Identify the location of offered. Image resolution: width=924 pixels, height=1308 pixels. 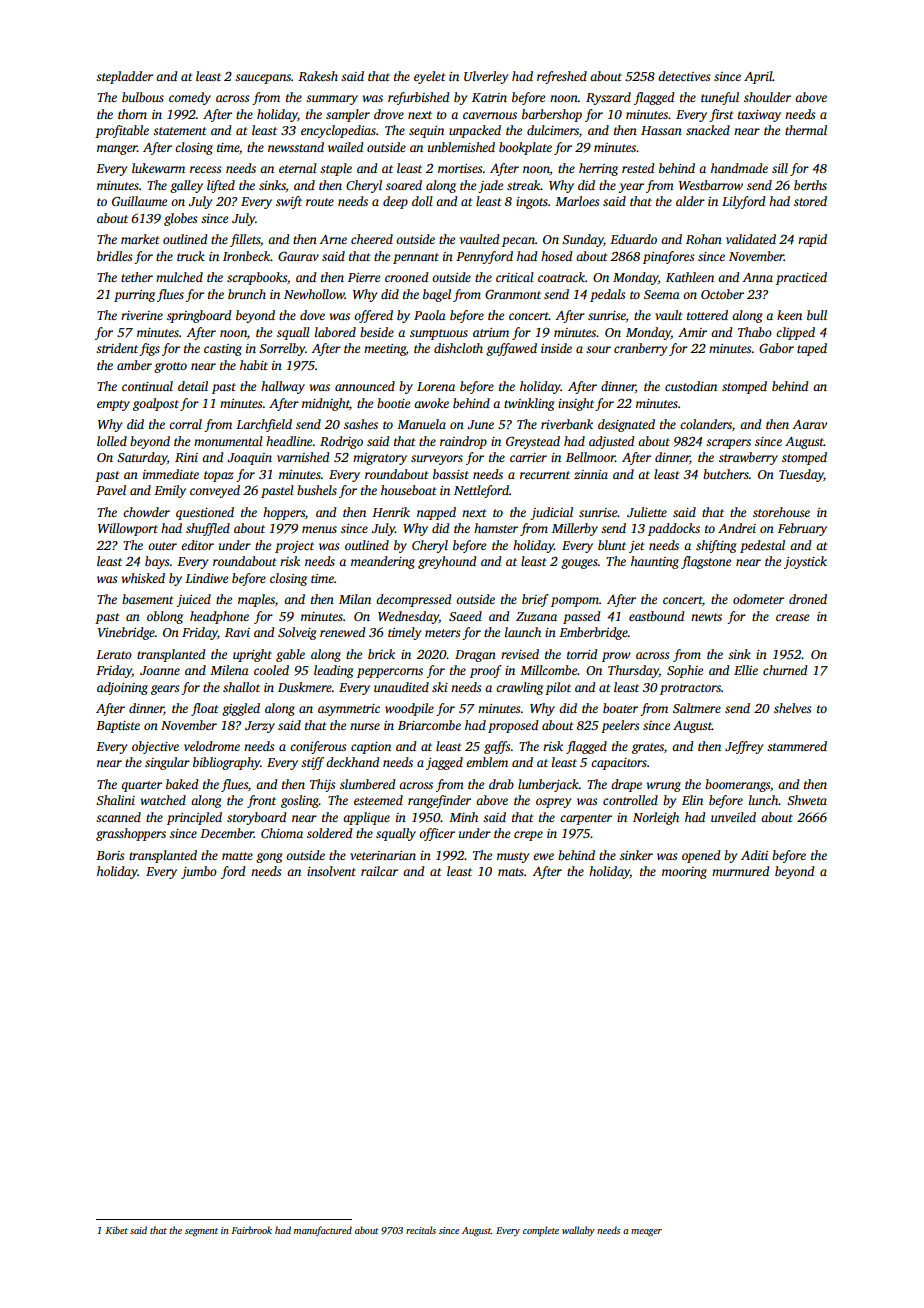
(373, 316).
